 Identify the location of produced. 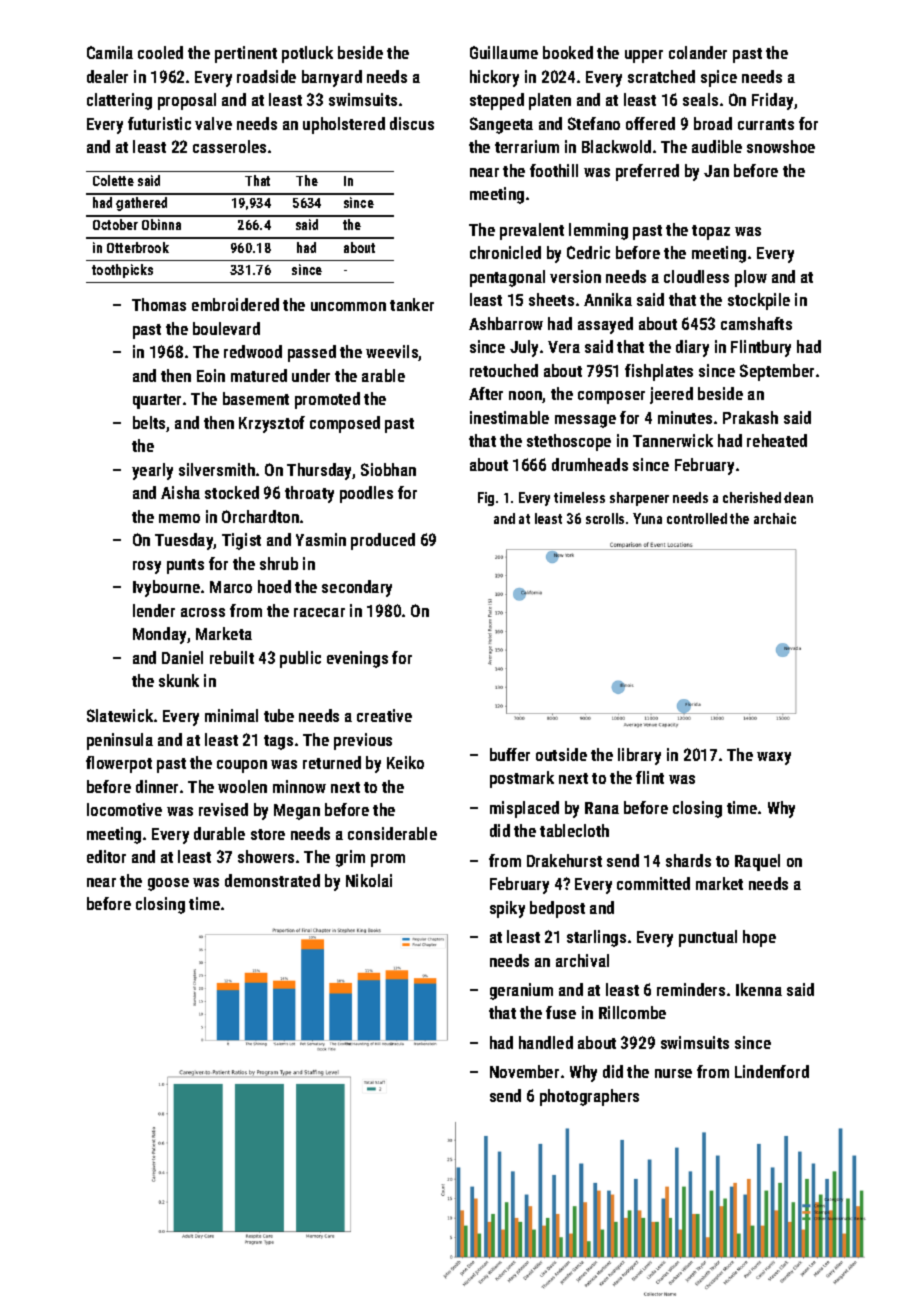
(383, 541).
